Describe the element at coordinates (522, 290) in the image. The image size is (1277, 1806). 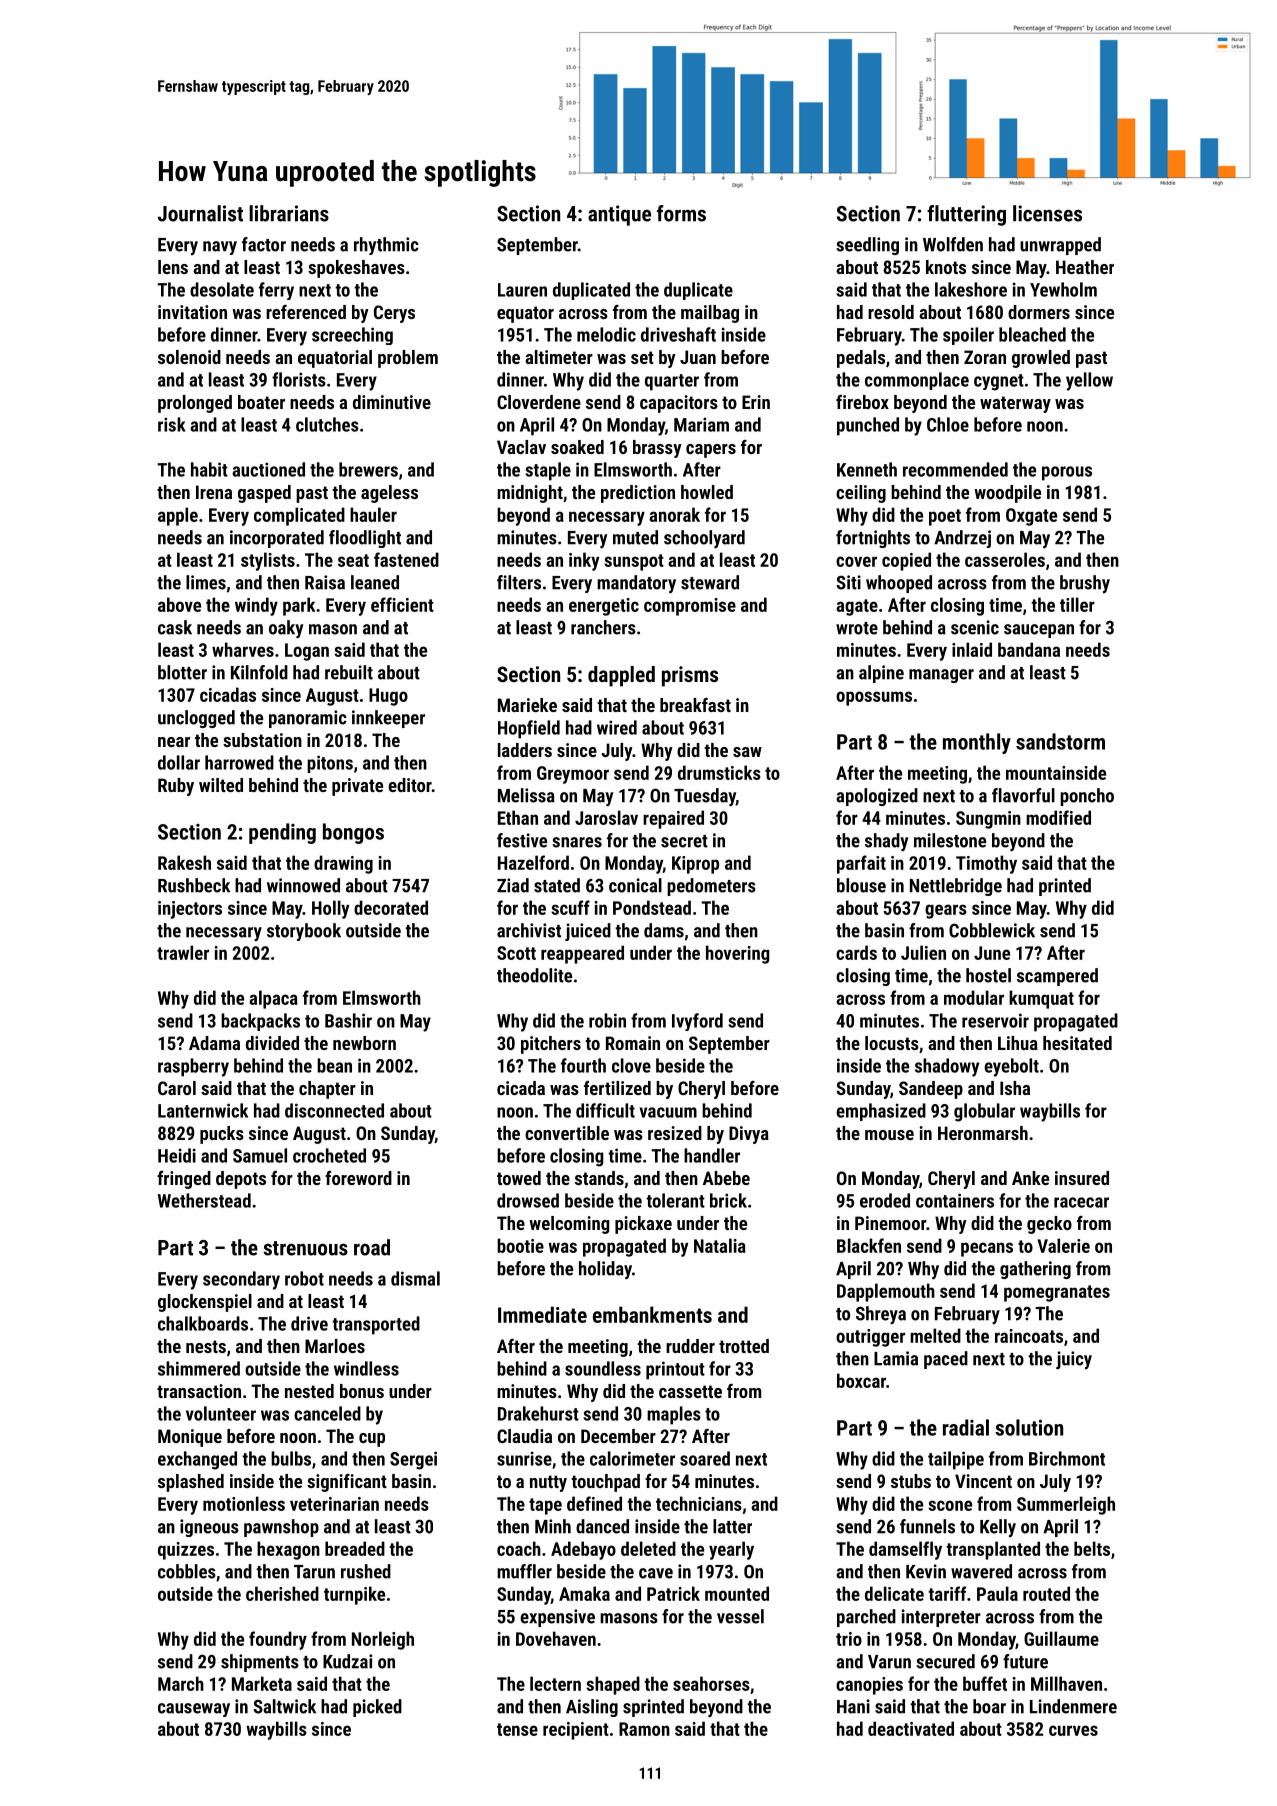
I see `Lauren` at that location.
